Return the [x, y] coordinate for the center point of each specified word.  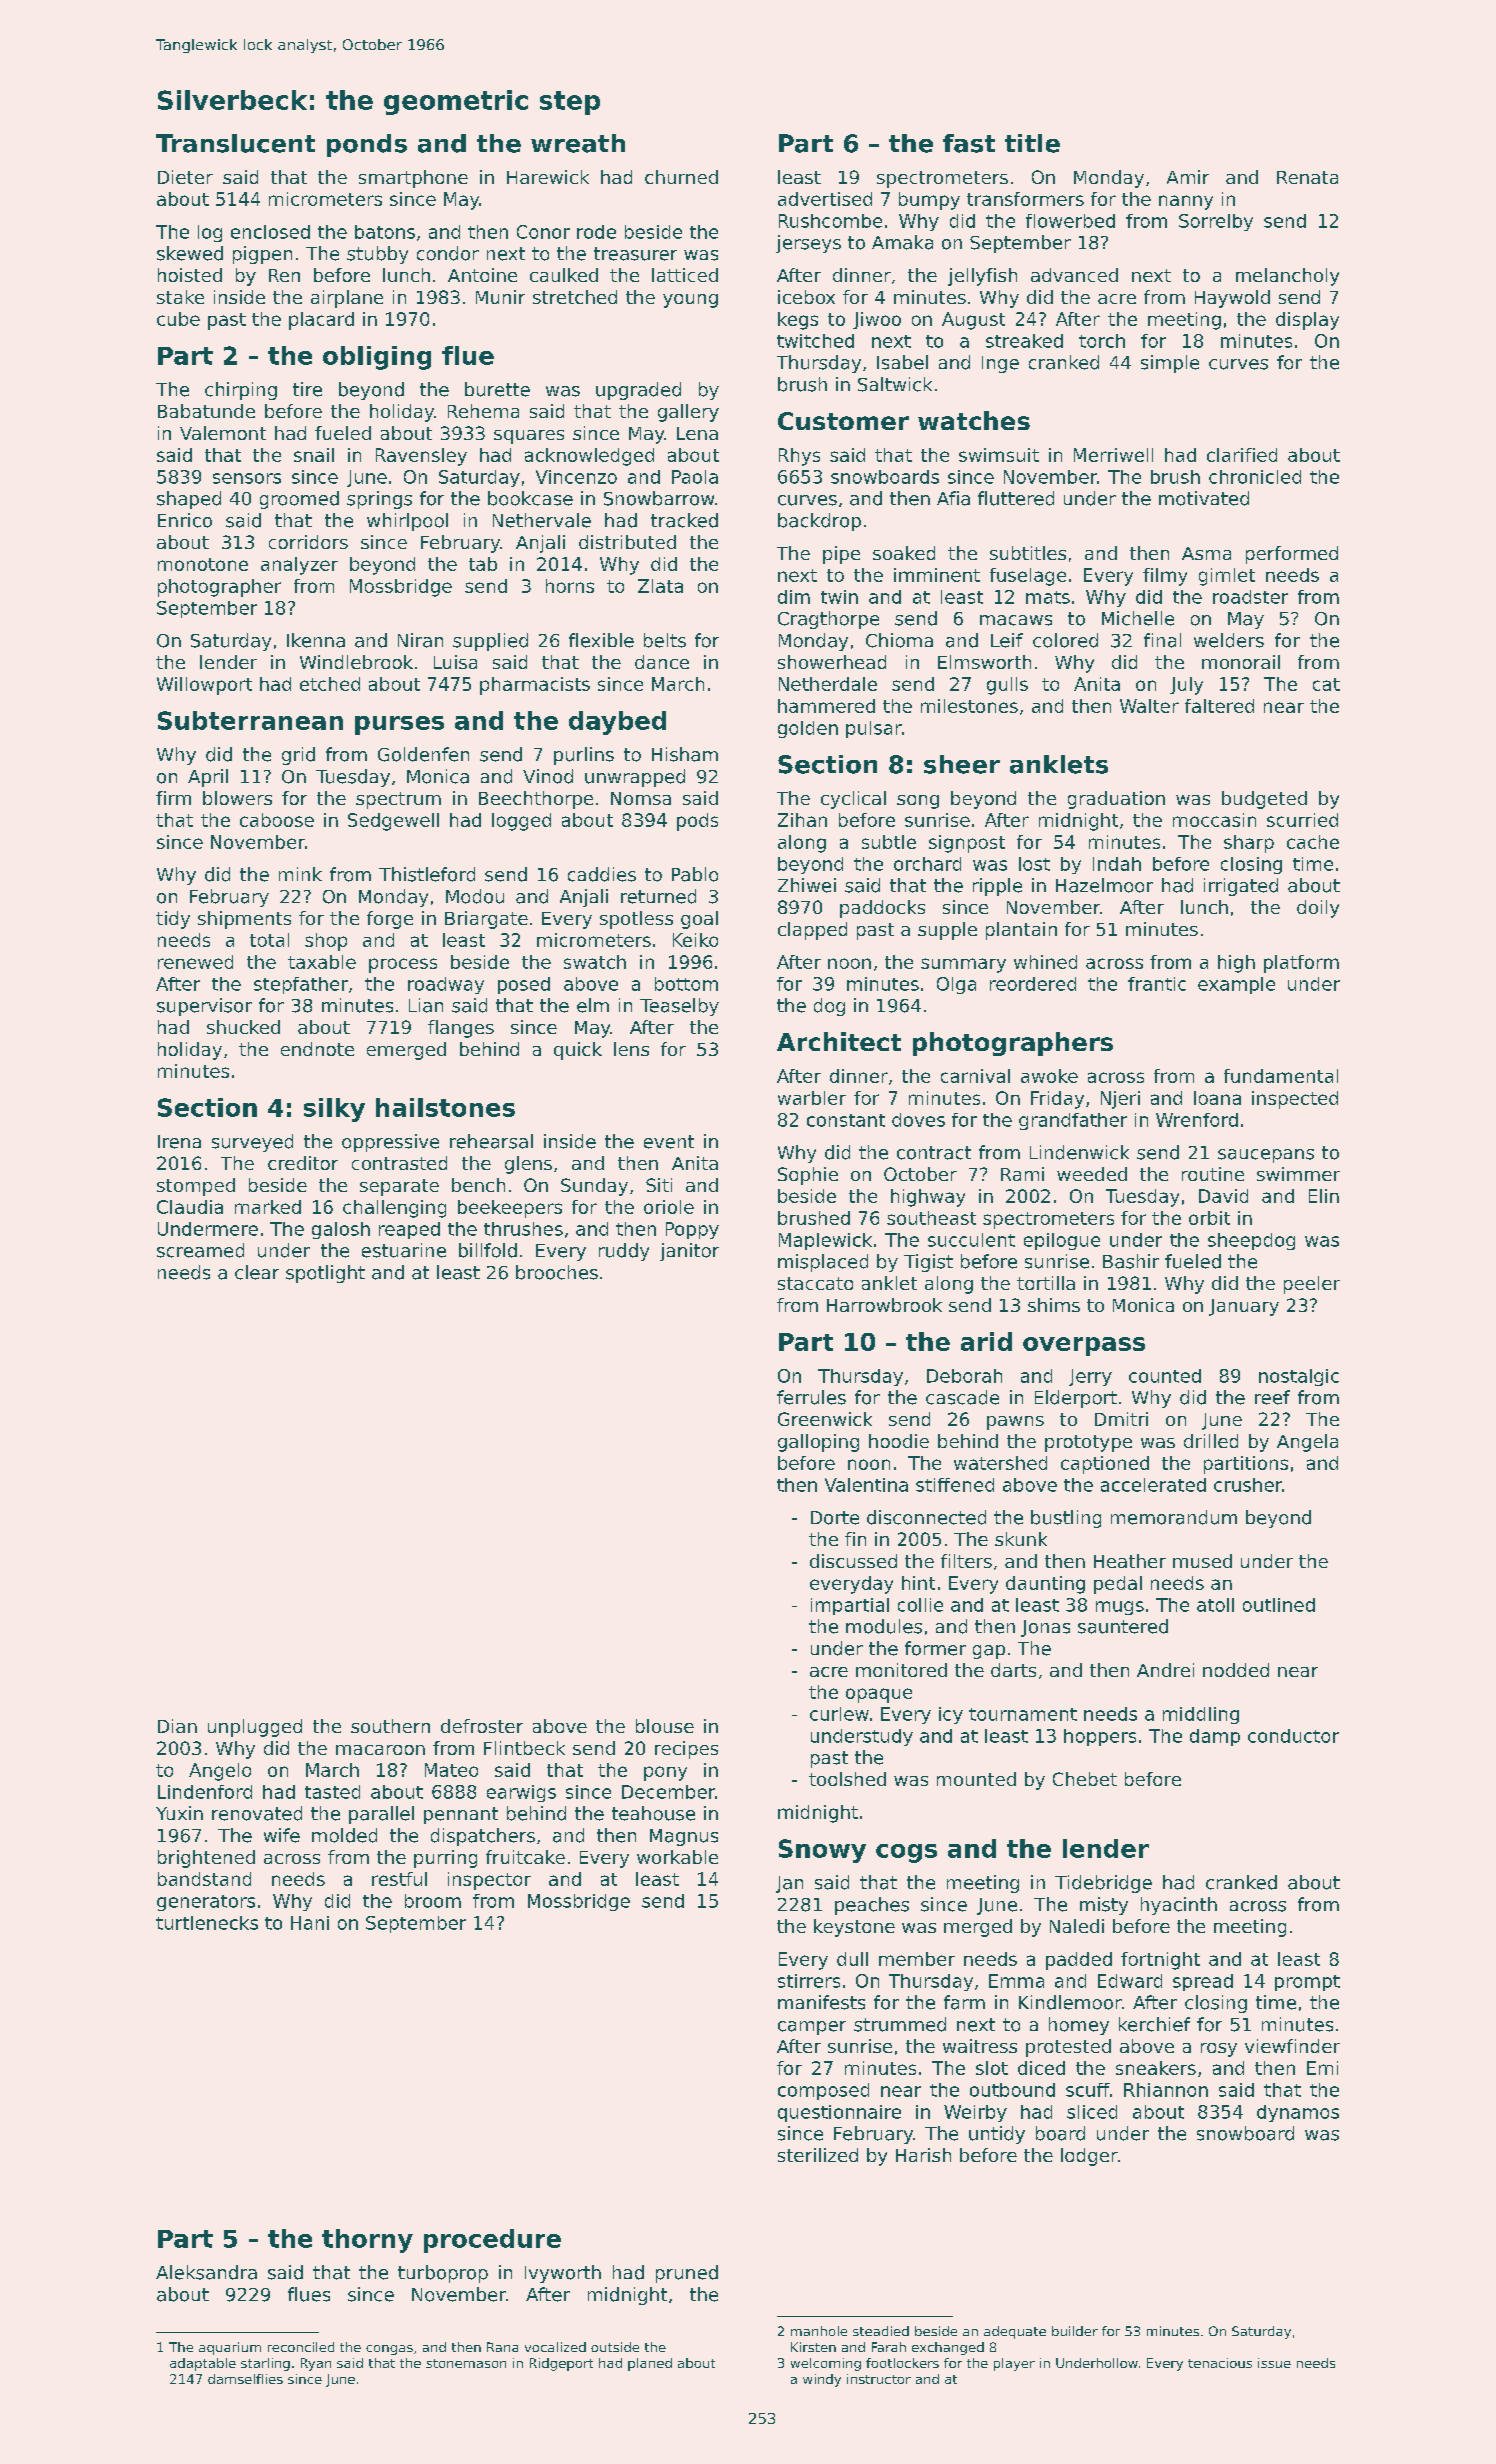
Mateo [451, 1770]
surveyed [252, 1143]
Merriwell [1113, 455]
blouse [665, 1726]
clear [257, 1272]
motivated [1204, 498]
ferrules [811, 1397]
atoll [1215, 1605]
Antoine [482, 275]
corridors [308, 542]
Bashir [1131, 1261]
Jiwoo [877, 320]
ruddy [624, 1252]
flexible [601, 640]
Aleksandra [206, 2272]
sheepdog [1251, 1241]
